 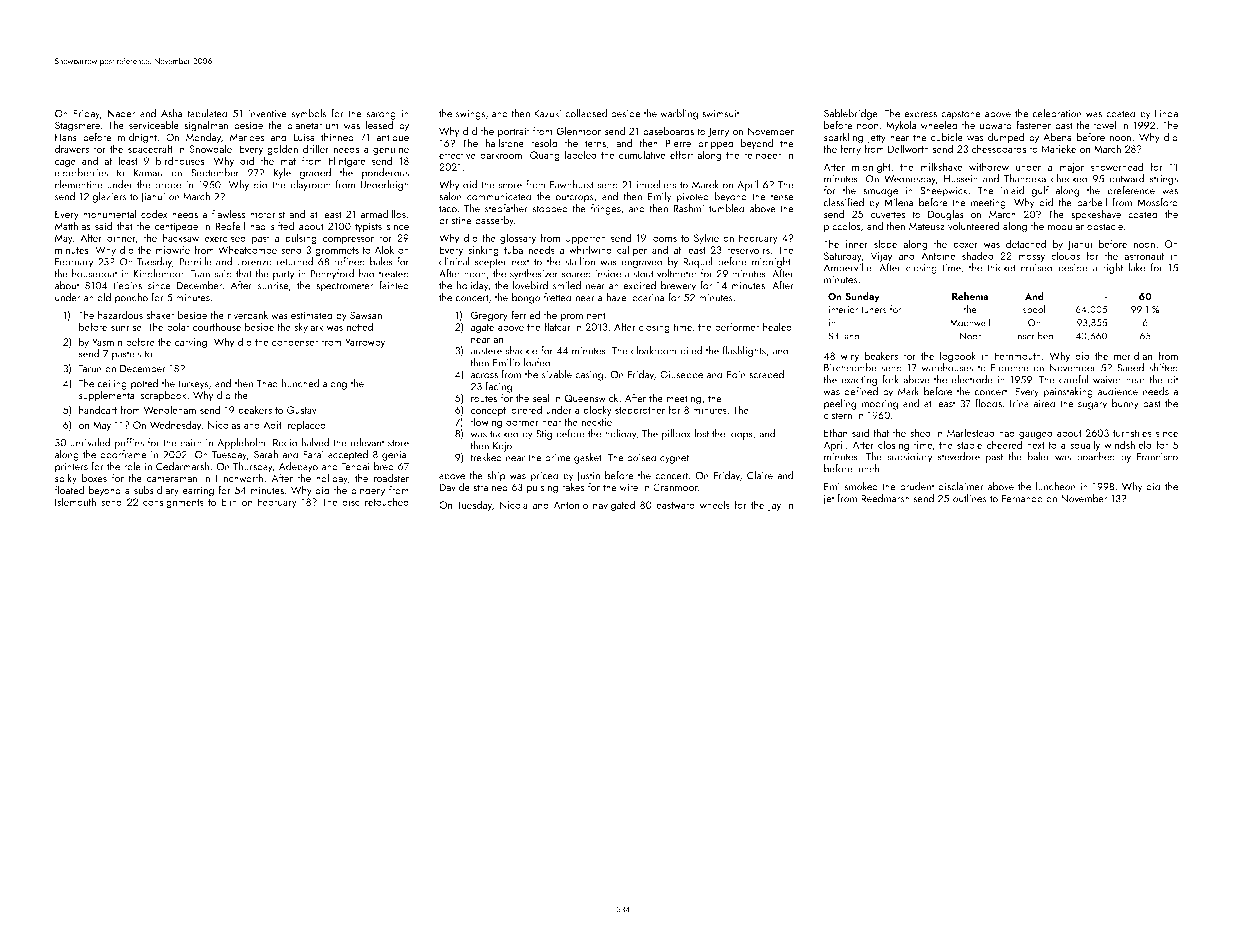 What do you see at coordinates (679, 114) in the image?
I see `warbling` at bounding box center [679, 114].
